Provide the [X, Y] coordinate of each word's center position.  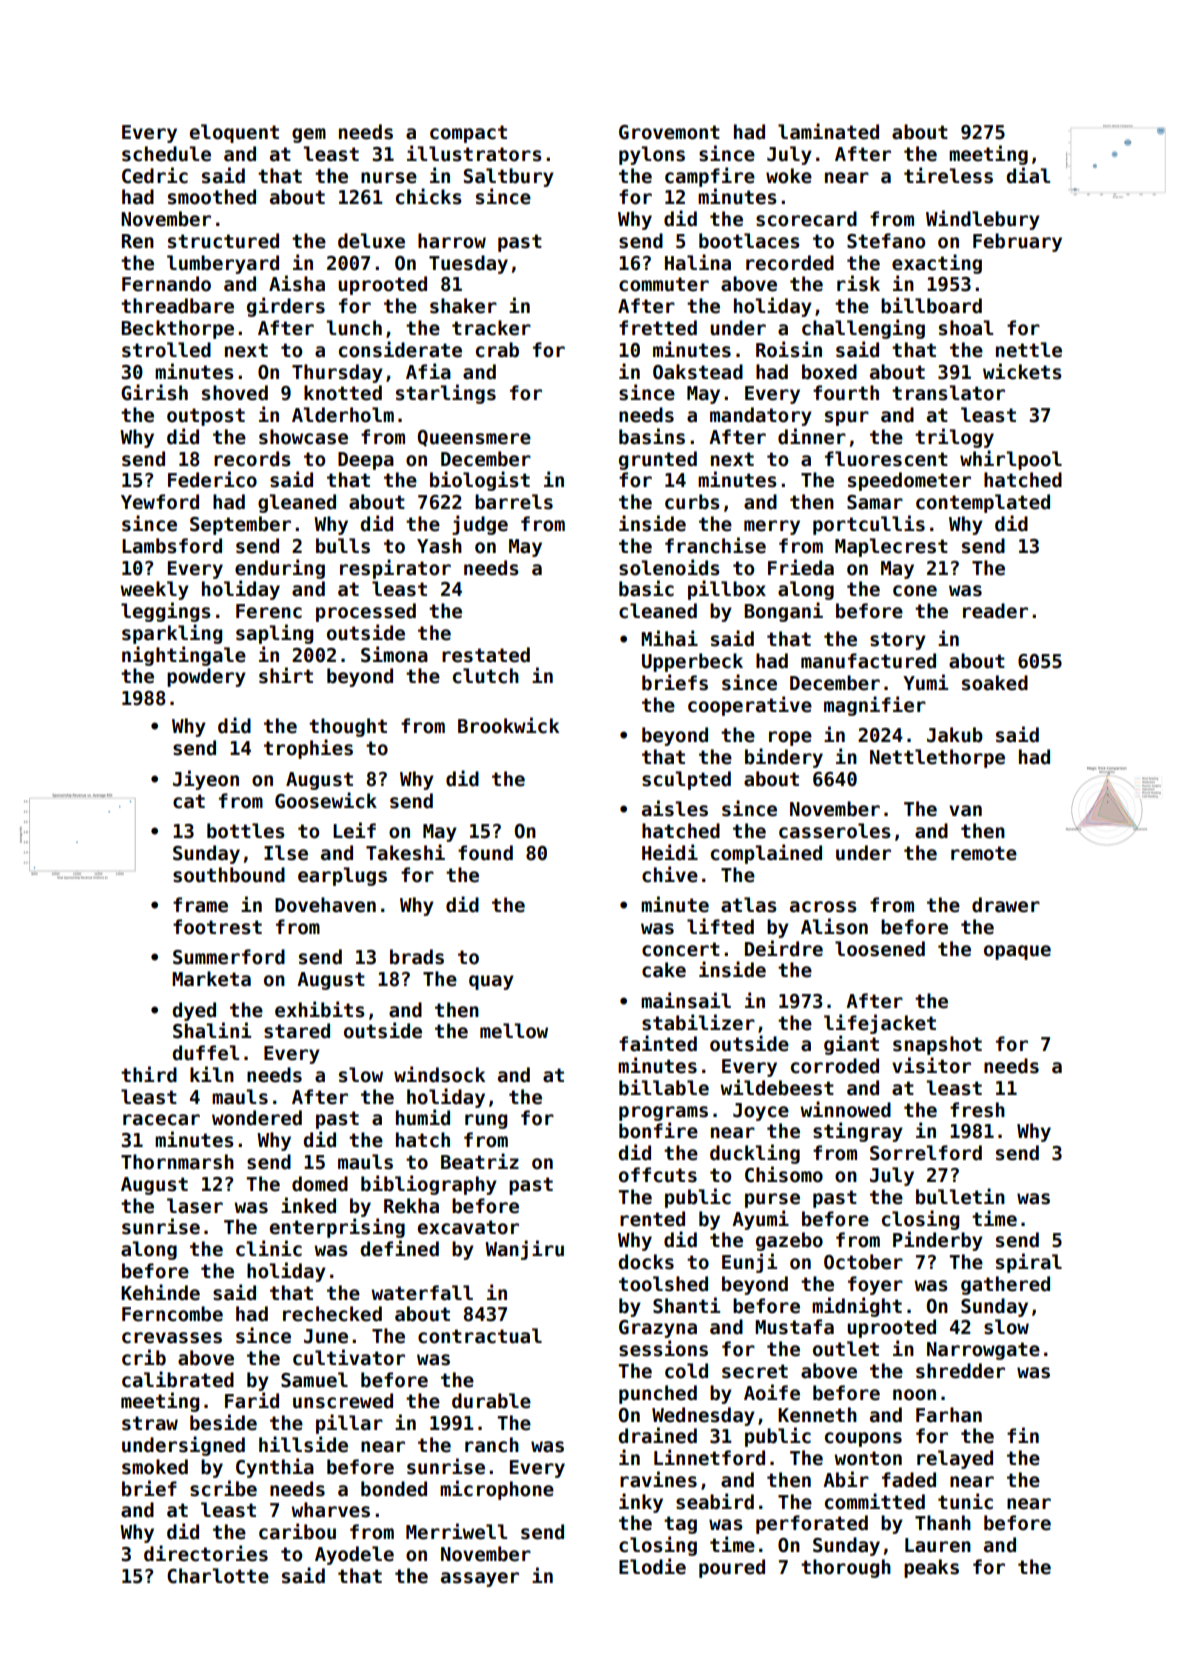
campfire [710, 177]
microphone [497, 1490]
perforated [812, 1524]
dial [1028, 175]
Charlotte [218, 1576]
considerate [400, 349]
